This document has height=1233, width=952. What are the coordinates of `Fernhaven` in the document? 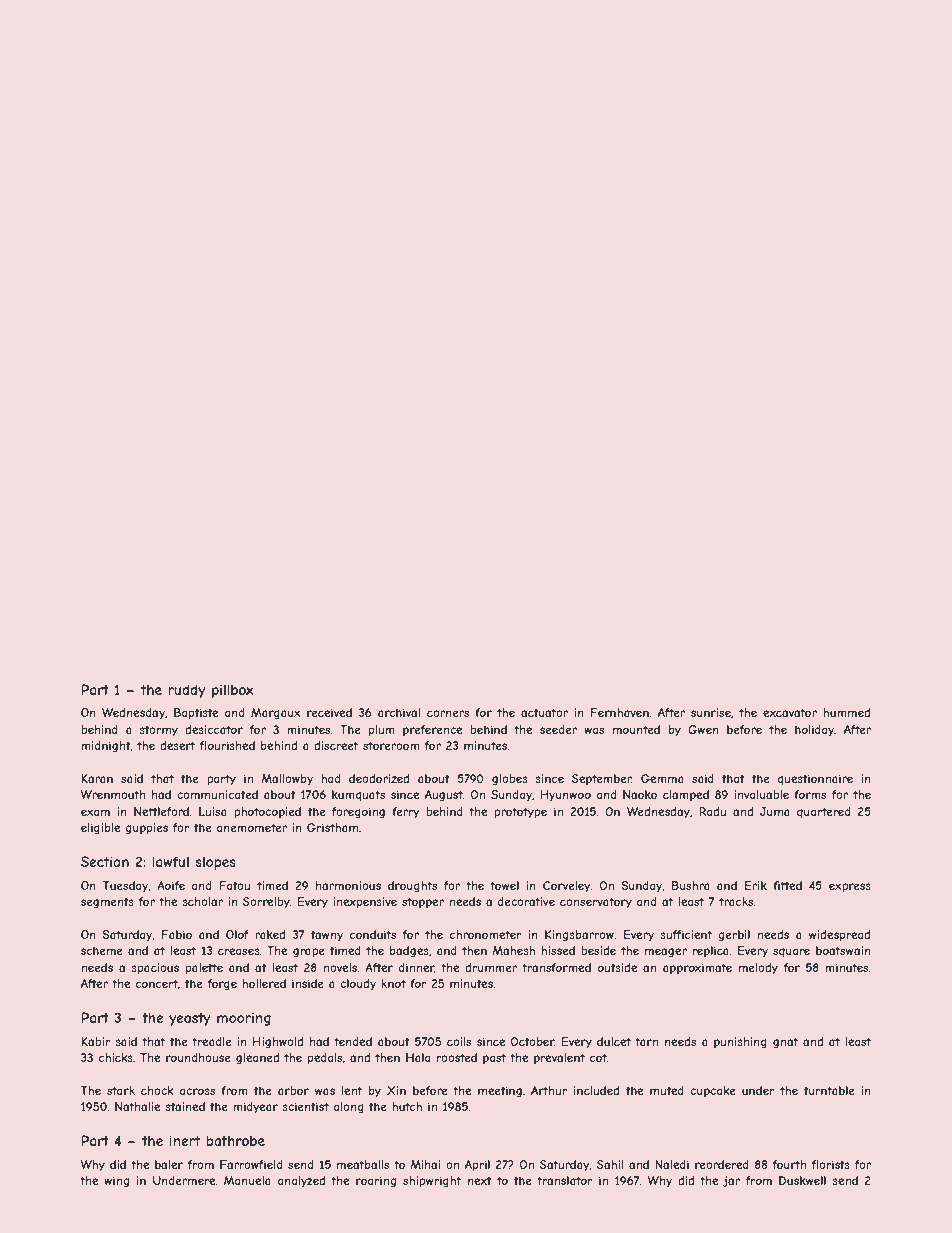 It's located at (620, 712).
